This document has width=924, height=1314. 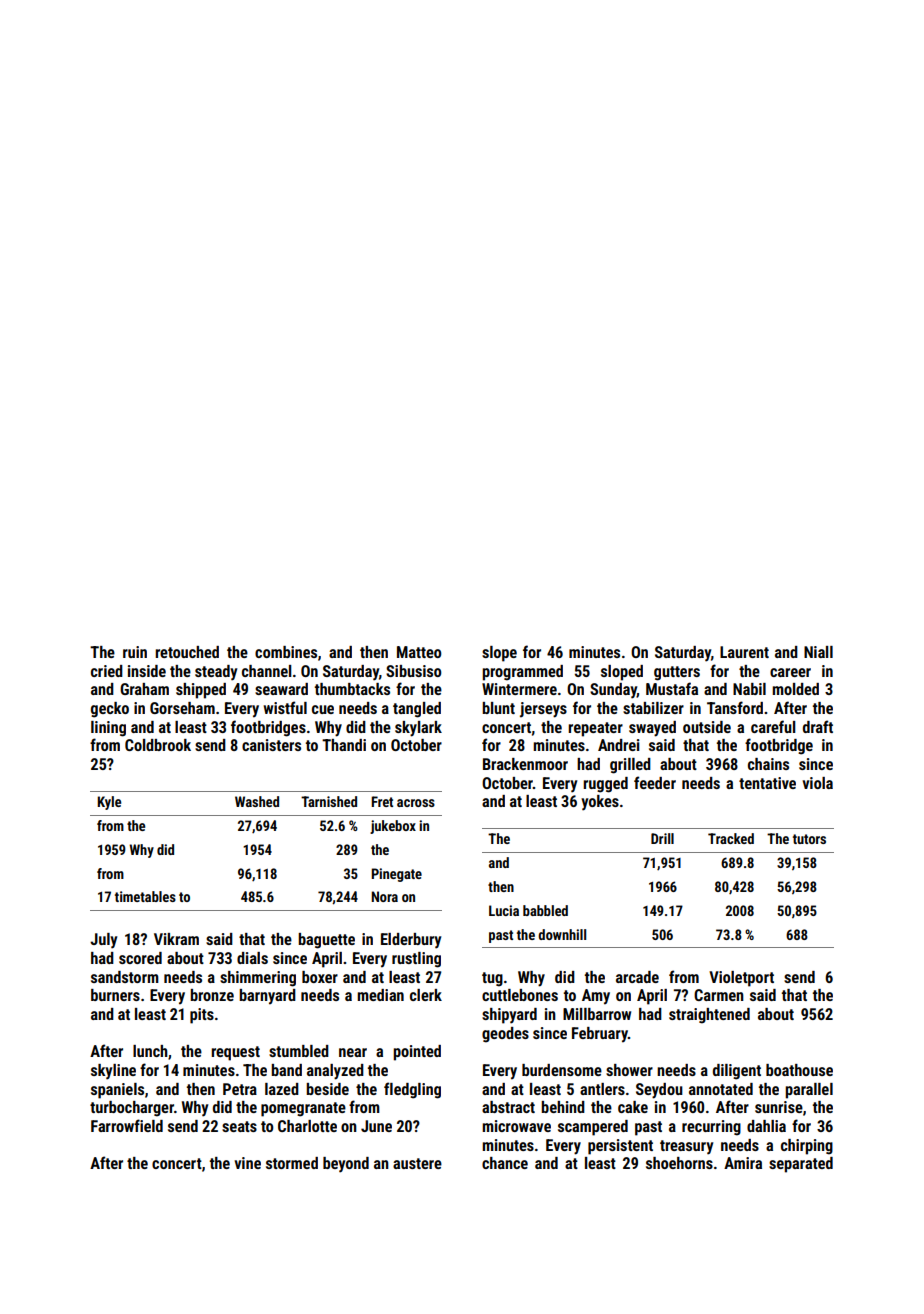 What do you see at coordinates (247, 1163) in the document?
I see `vine` at bounding box center [247, 1163].
